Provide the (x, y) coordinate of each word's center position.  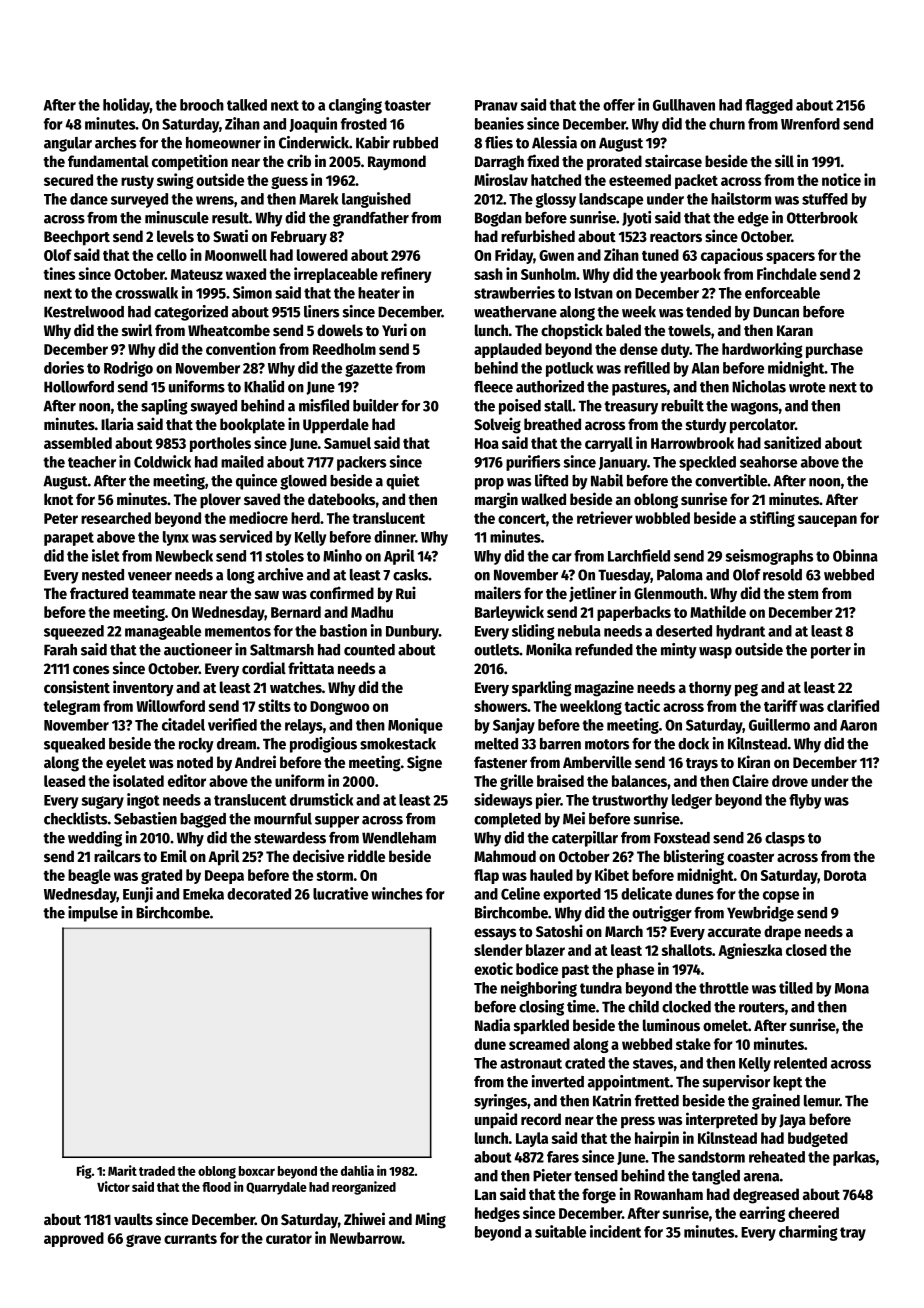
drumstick (321, 799)
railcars (117, 855)
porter (831, 652)
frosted (364, 124)
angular (68, 144)
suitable (560, 1231)
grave (143, 1240)
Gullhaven (684, 105)
